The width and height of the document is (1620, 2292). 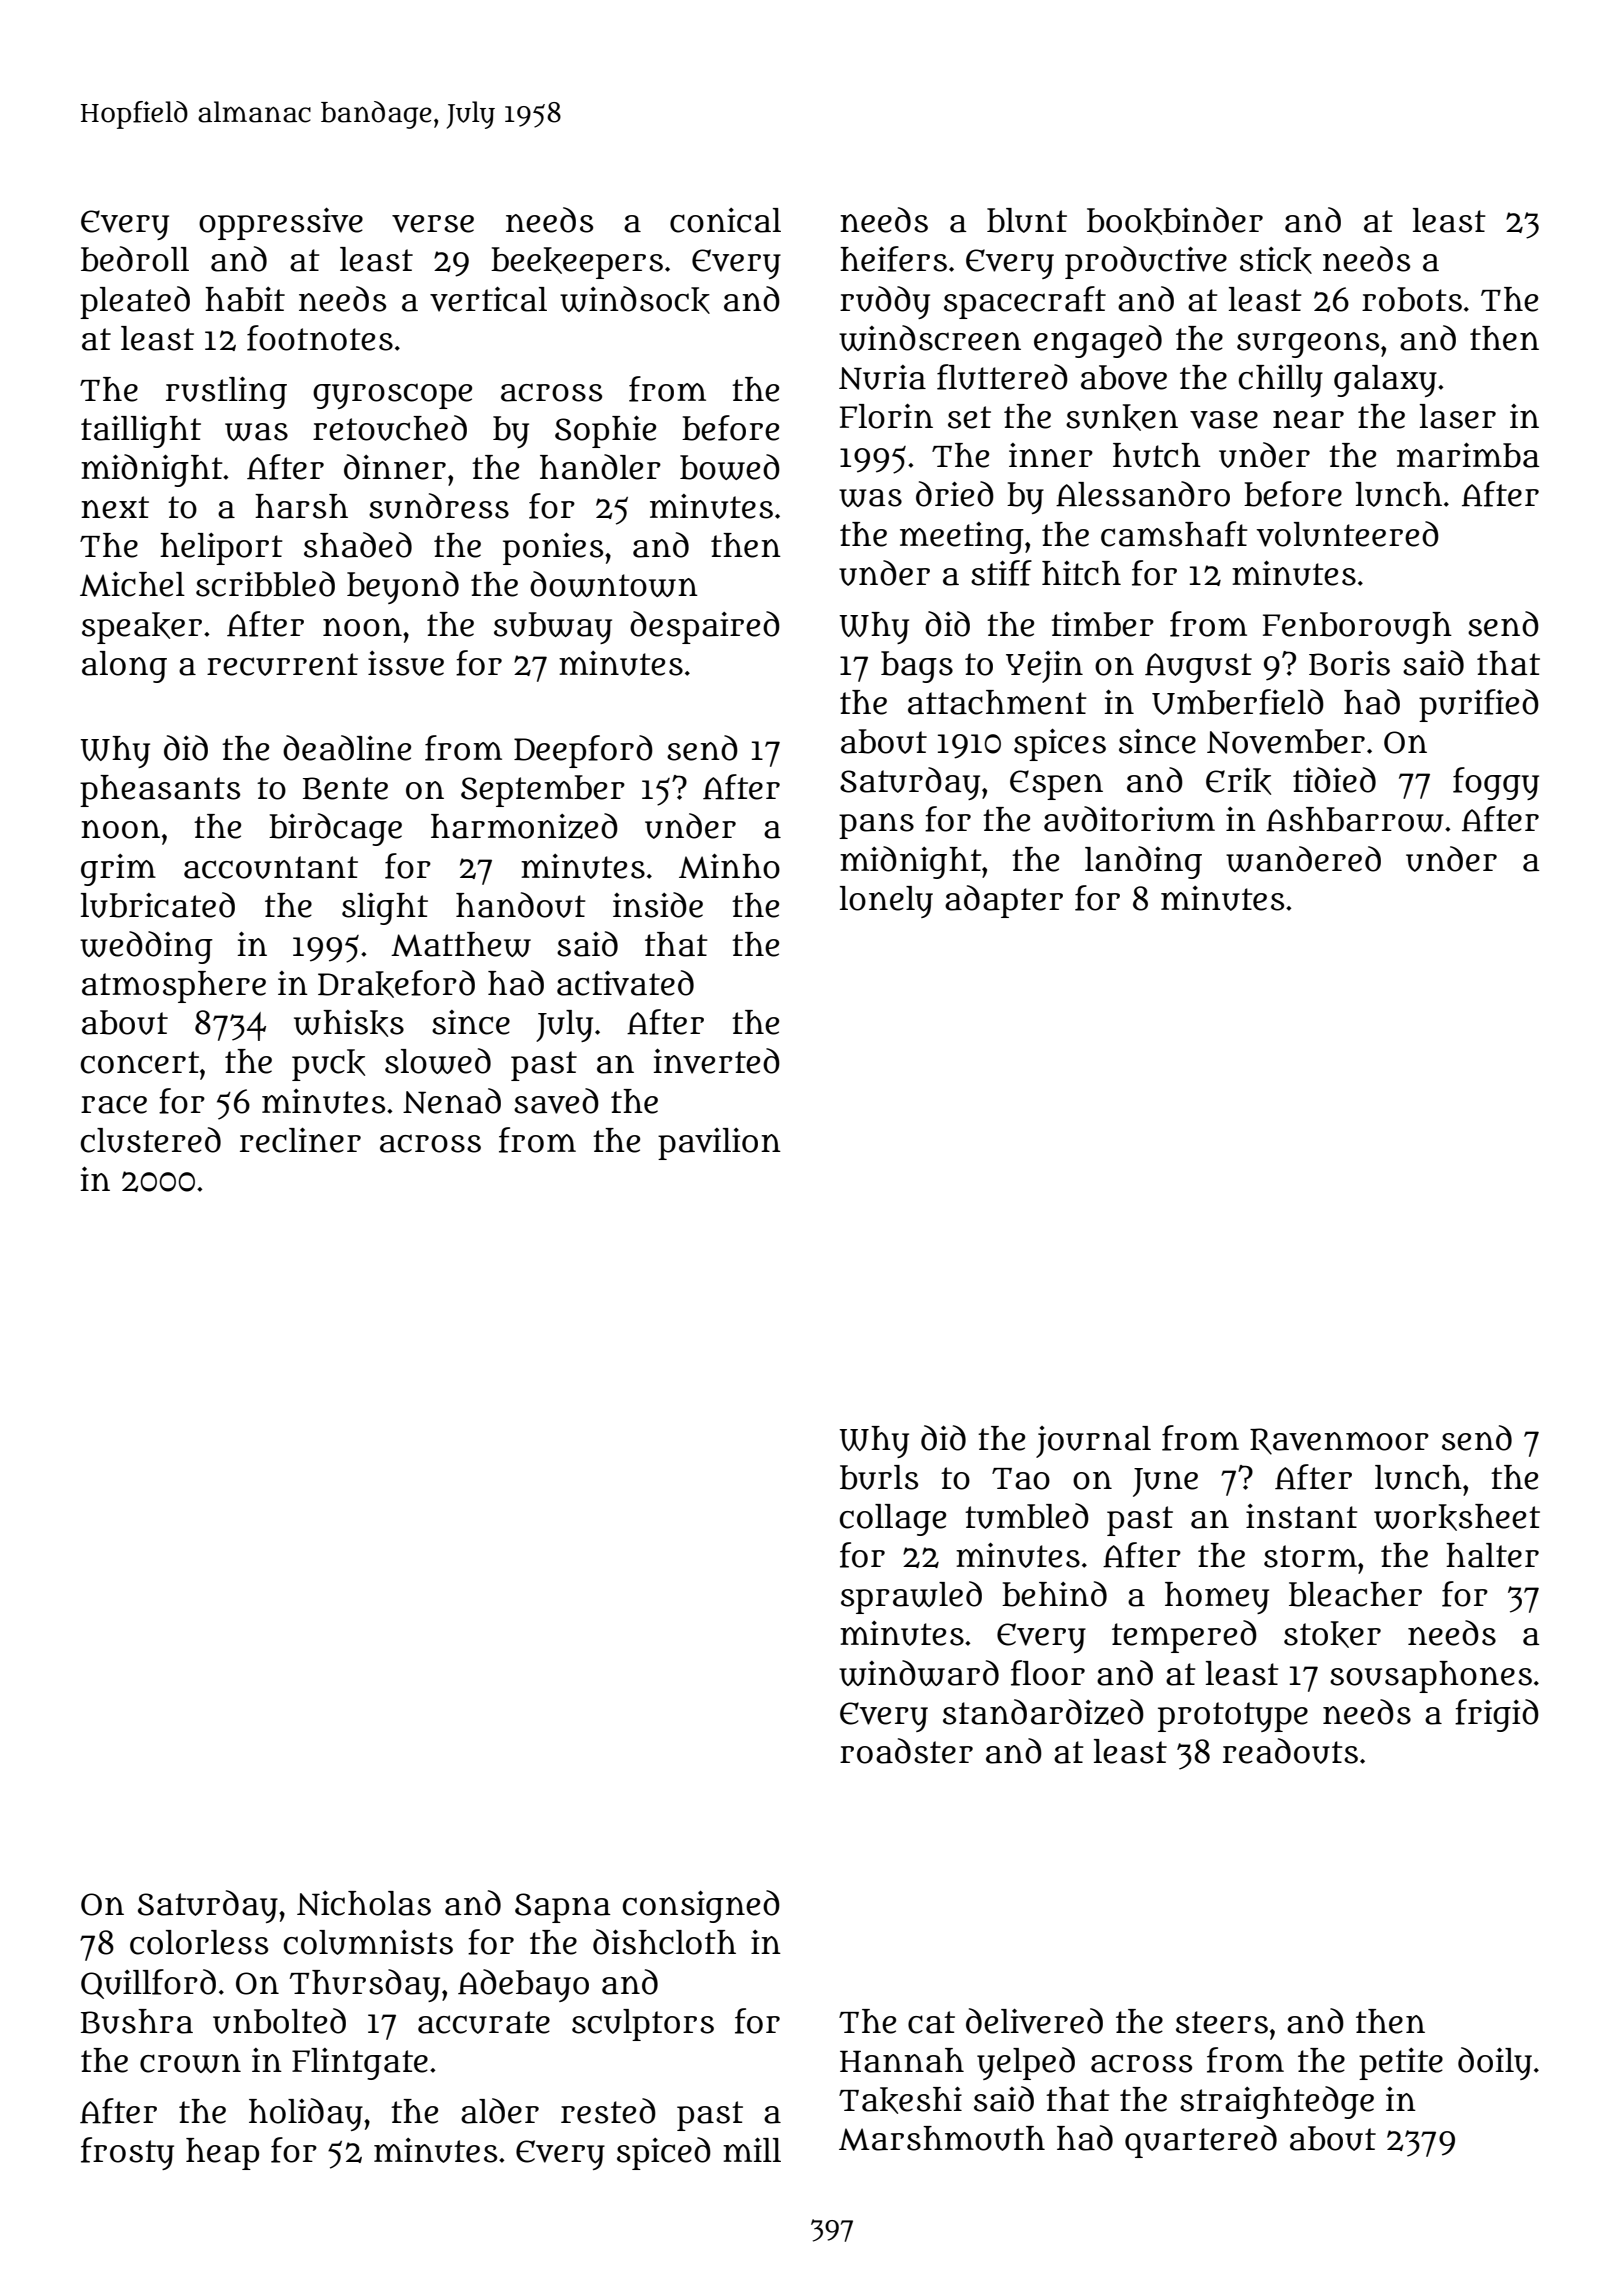 What do you see at coordinates (1479, 705) in the document?
I see `purified` at bounding box center [1479, 705].
